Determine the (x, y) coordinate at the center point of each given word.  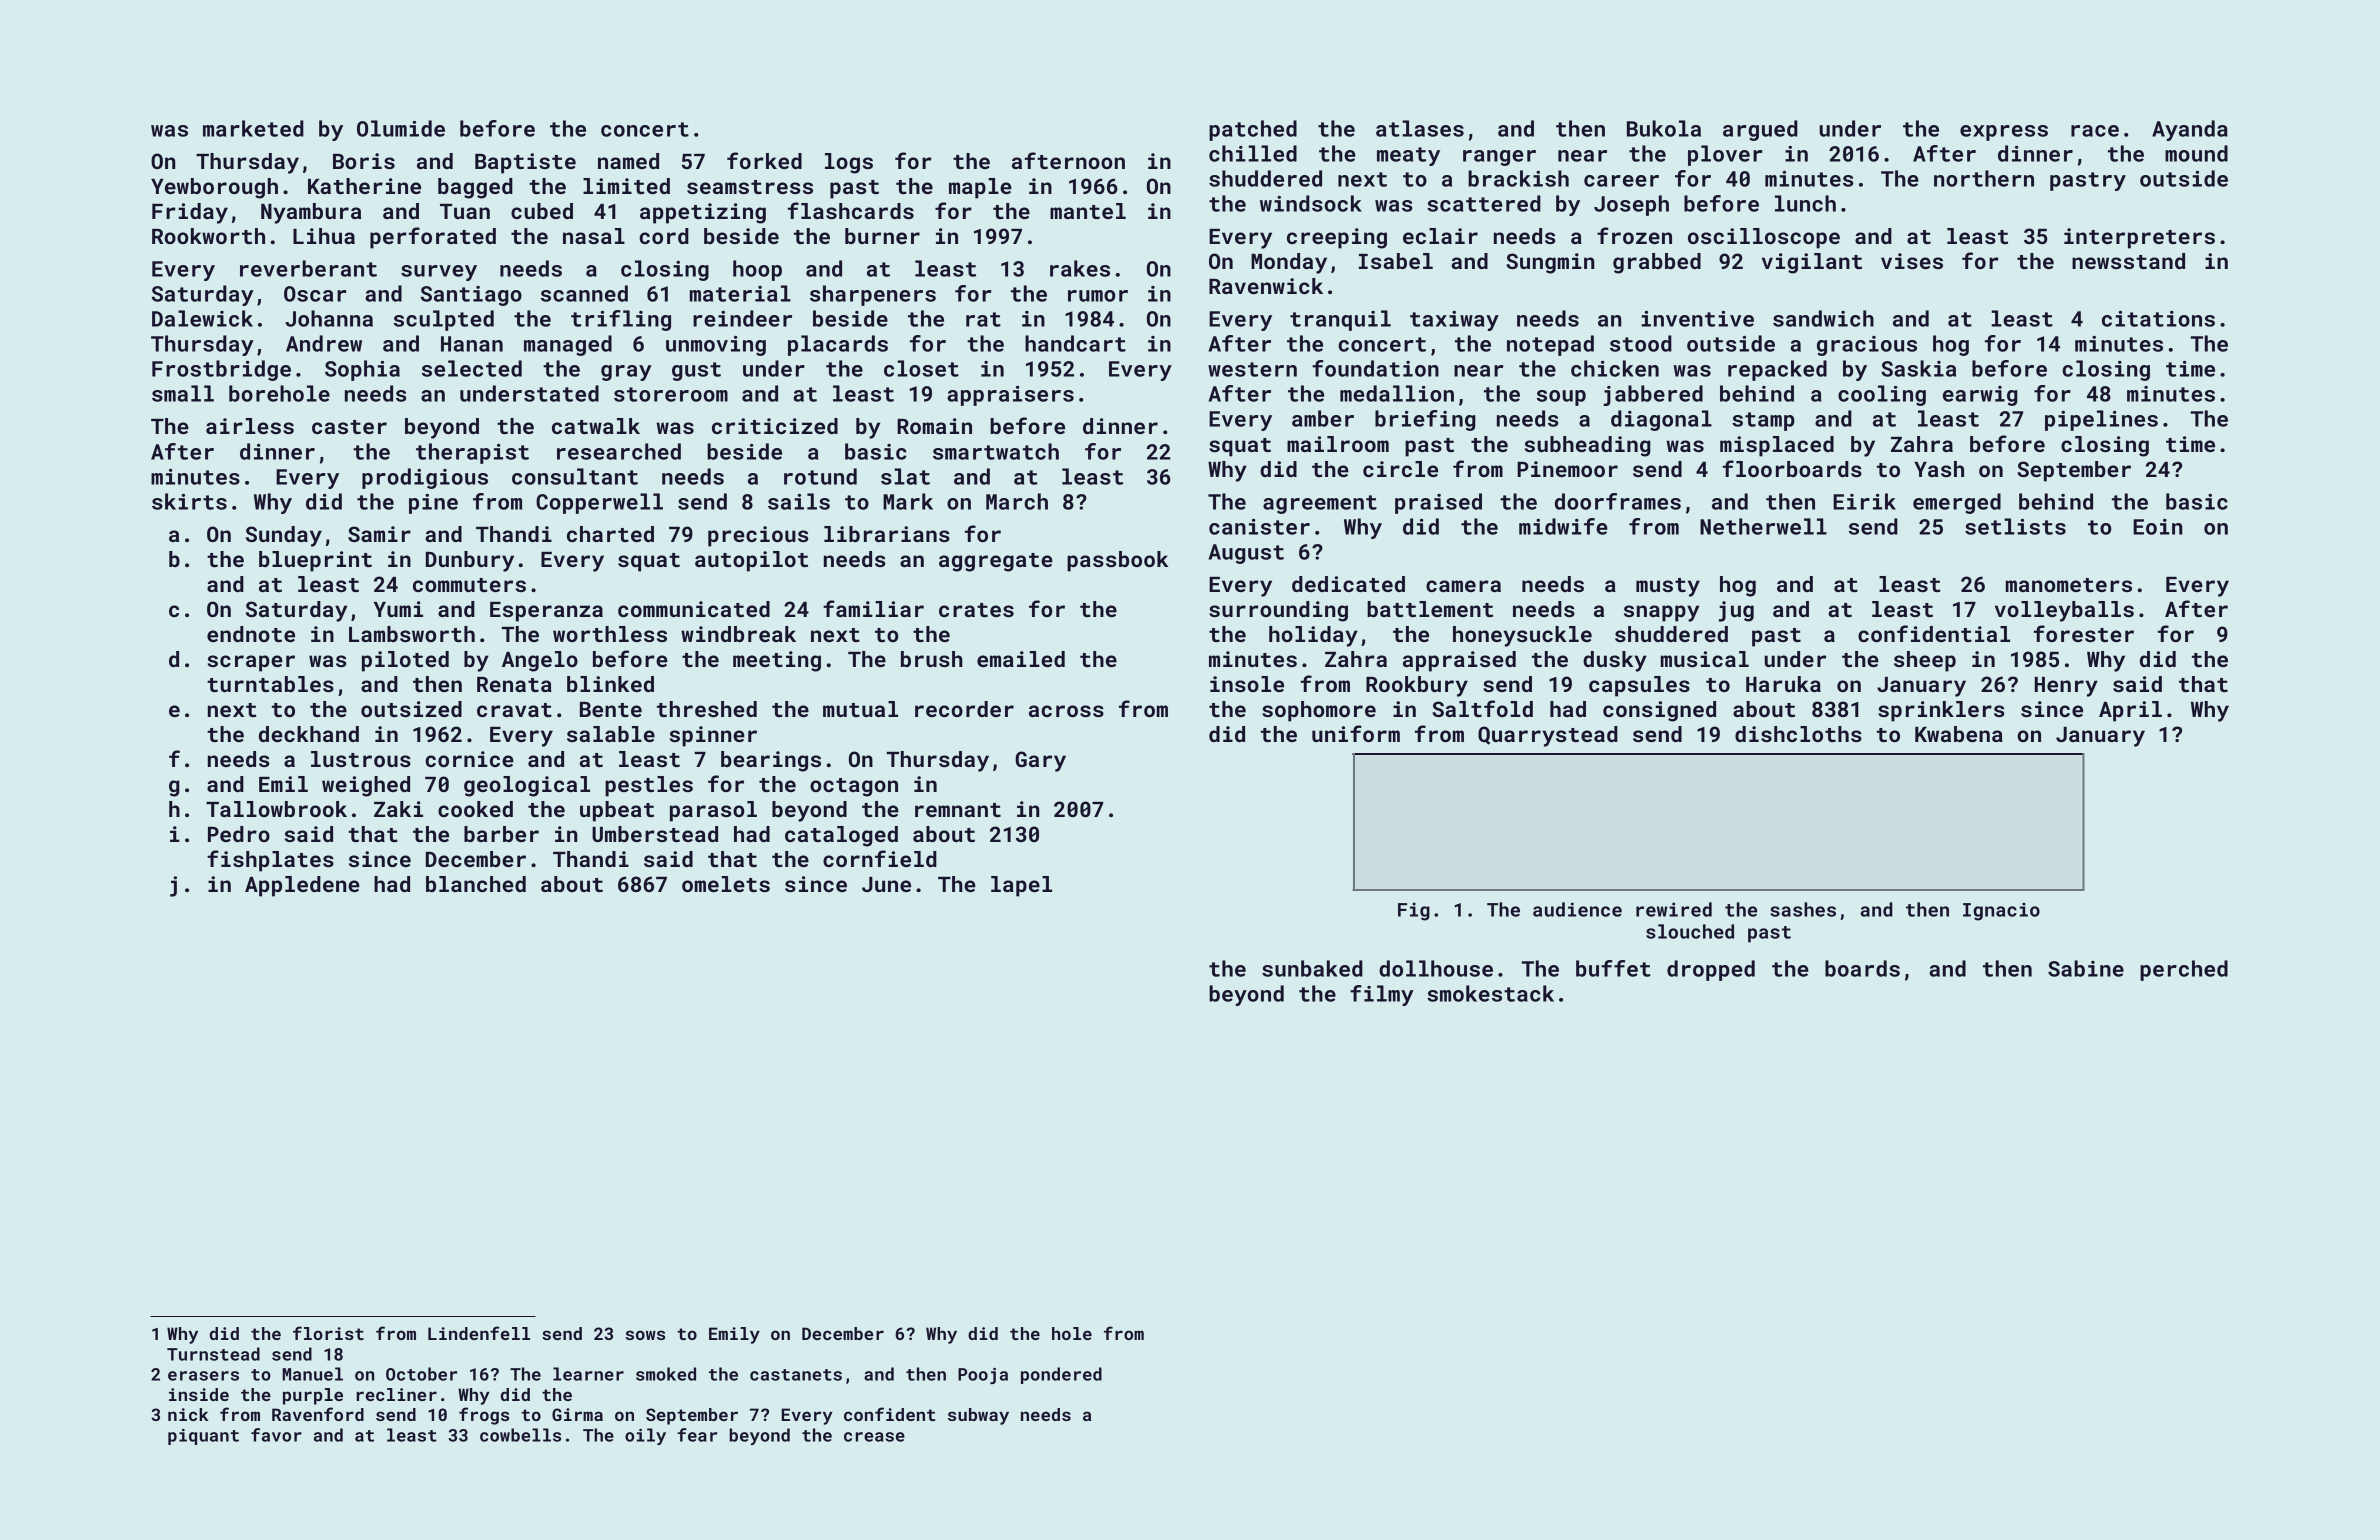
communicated (694, 609)
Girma (577, 1414)
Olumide (401, 128)
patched (1253, 130)
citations (2158, 319)
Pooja (983, 1376)
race (2095, 131)
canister (1259, 527)
